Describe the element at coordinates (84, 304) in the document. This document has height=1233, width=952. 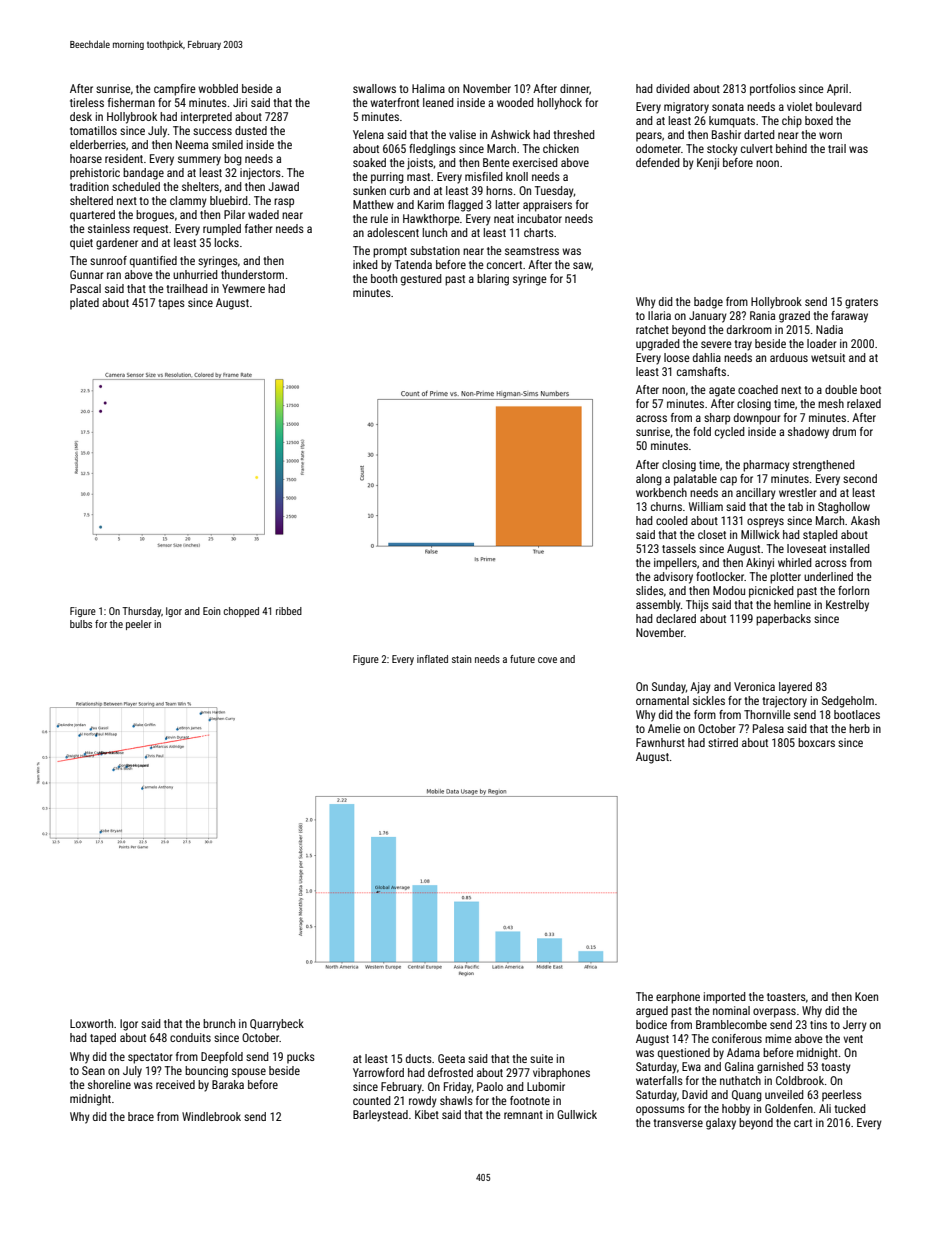
I see `plated` at that location.
